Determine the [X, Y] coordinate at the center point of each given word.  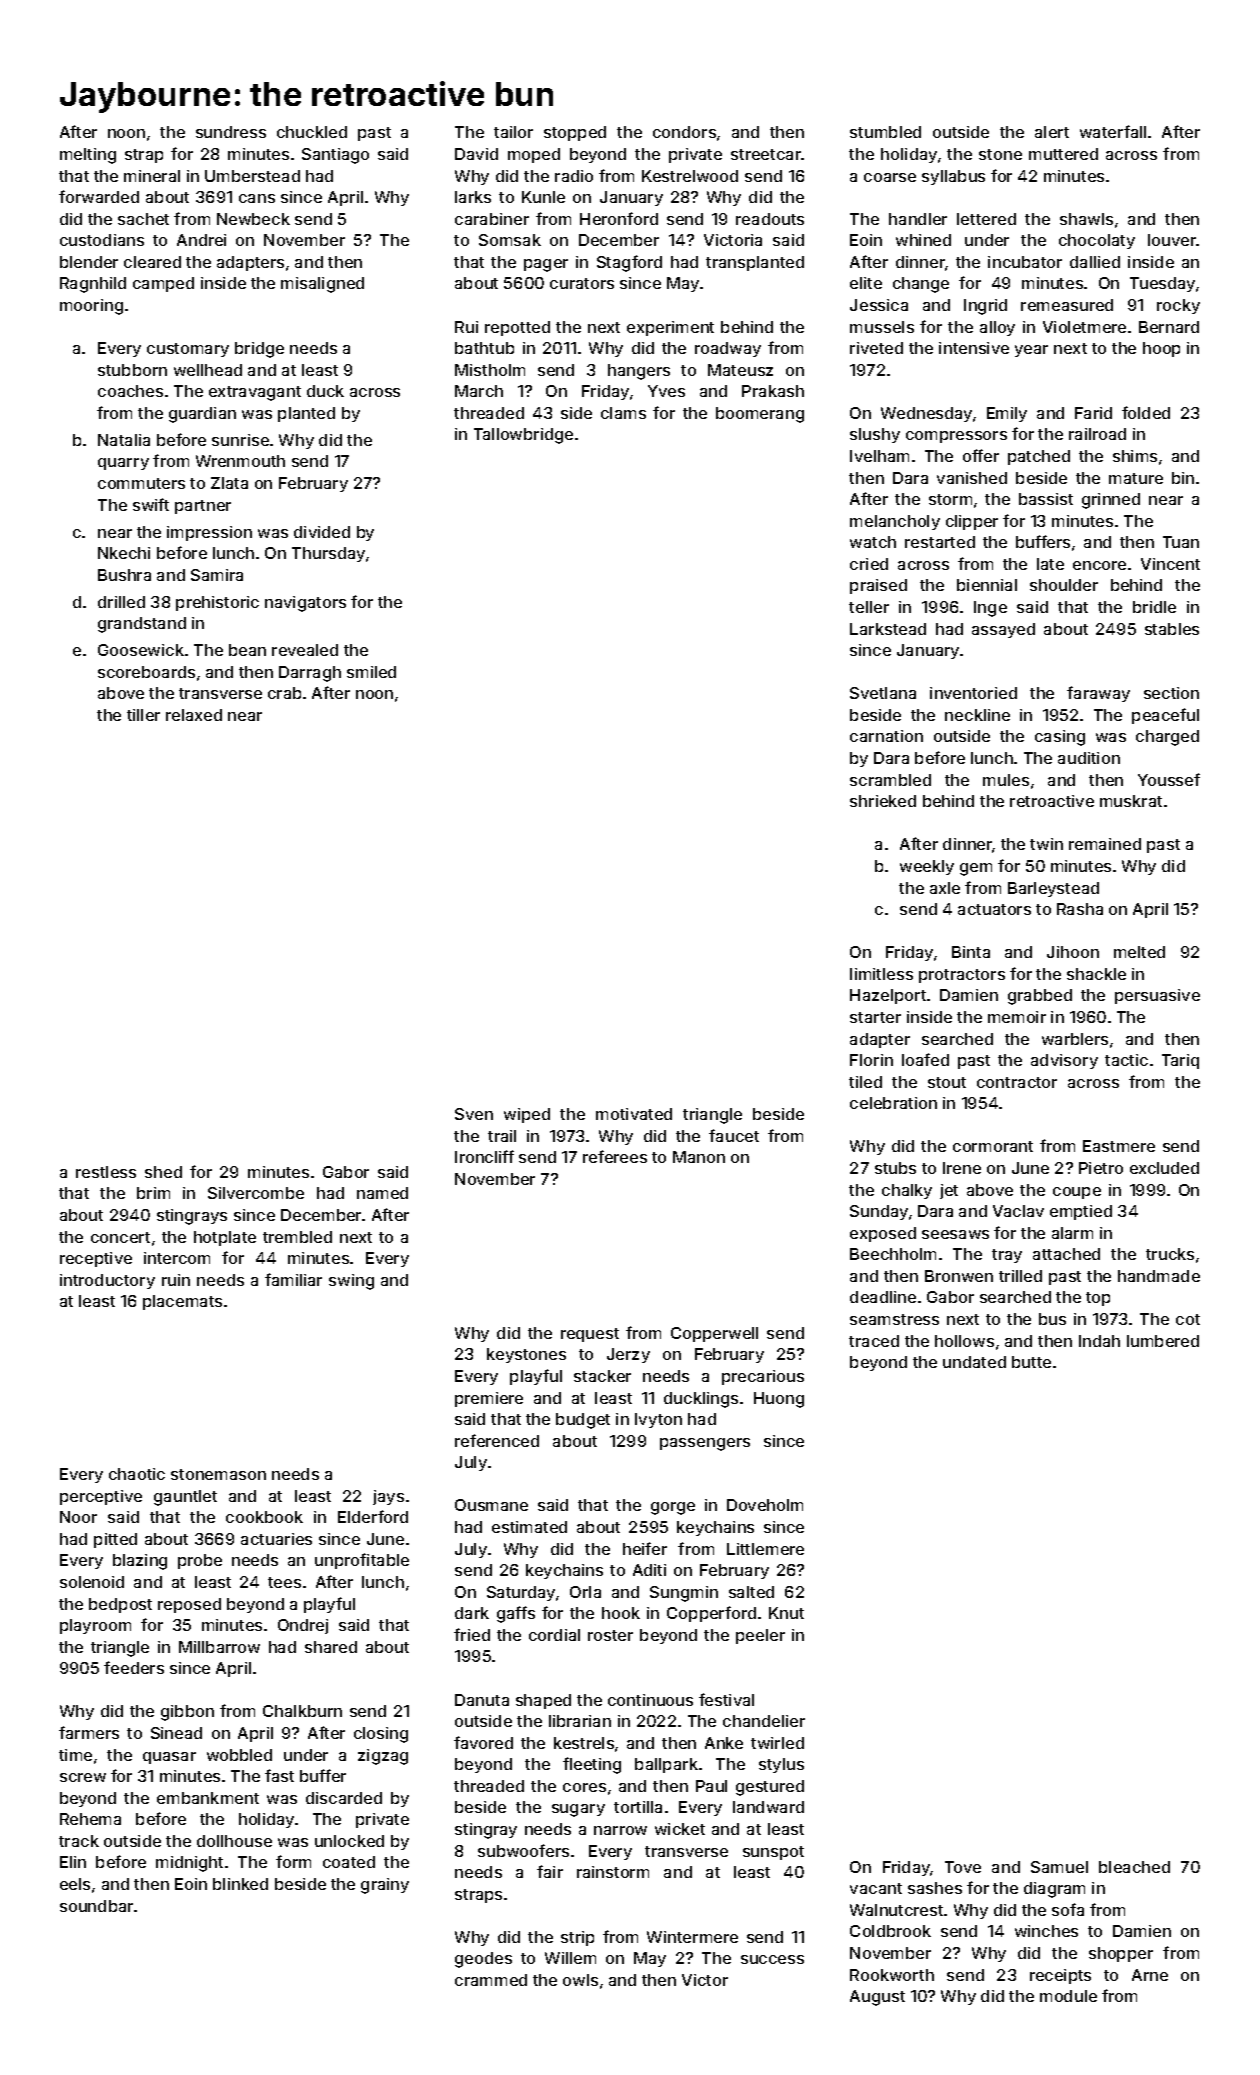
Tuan [1181, 542]
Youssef [1169, 779]
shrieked [883, 801]
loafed [925, 1059]
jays [388, 1497]
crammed [491, 1980]
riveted [876, 348]
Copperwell [714, 1334]
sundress [231, 132]
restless [106, 1172]
